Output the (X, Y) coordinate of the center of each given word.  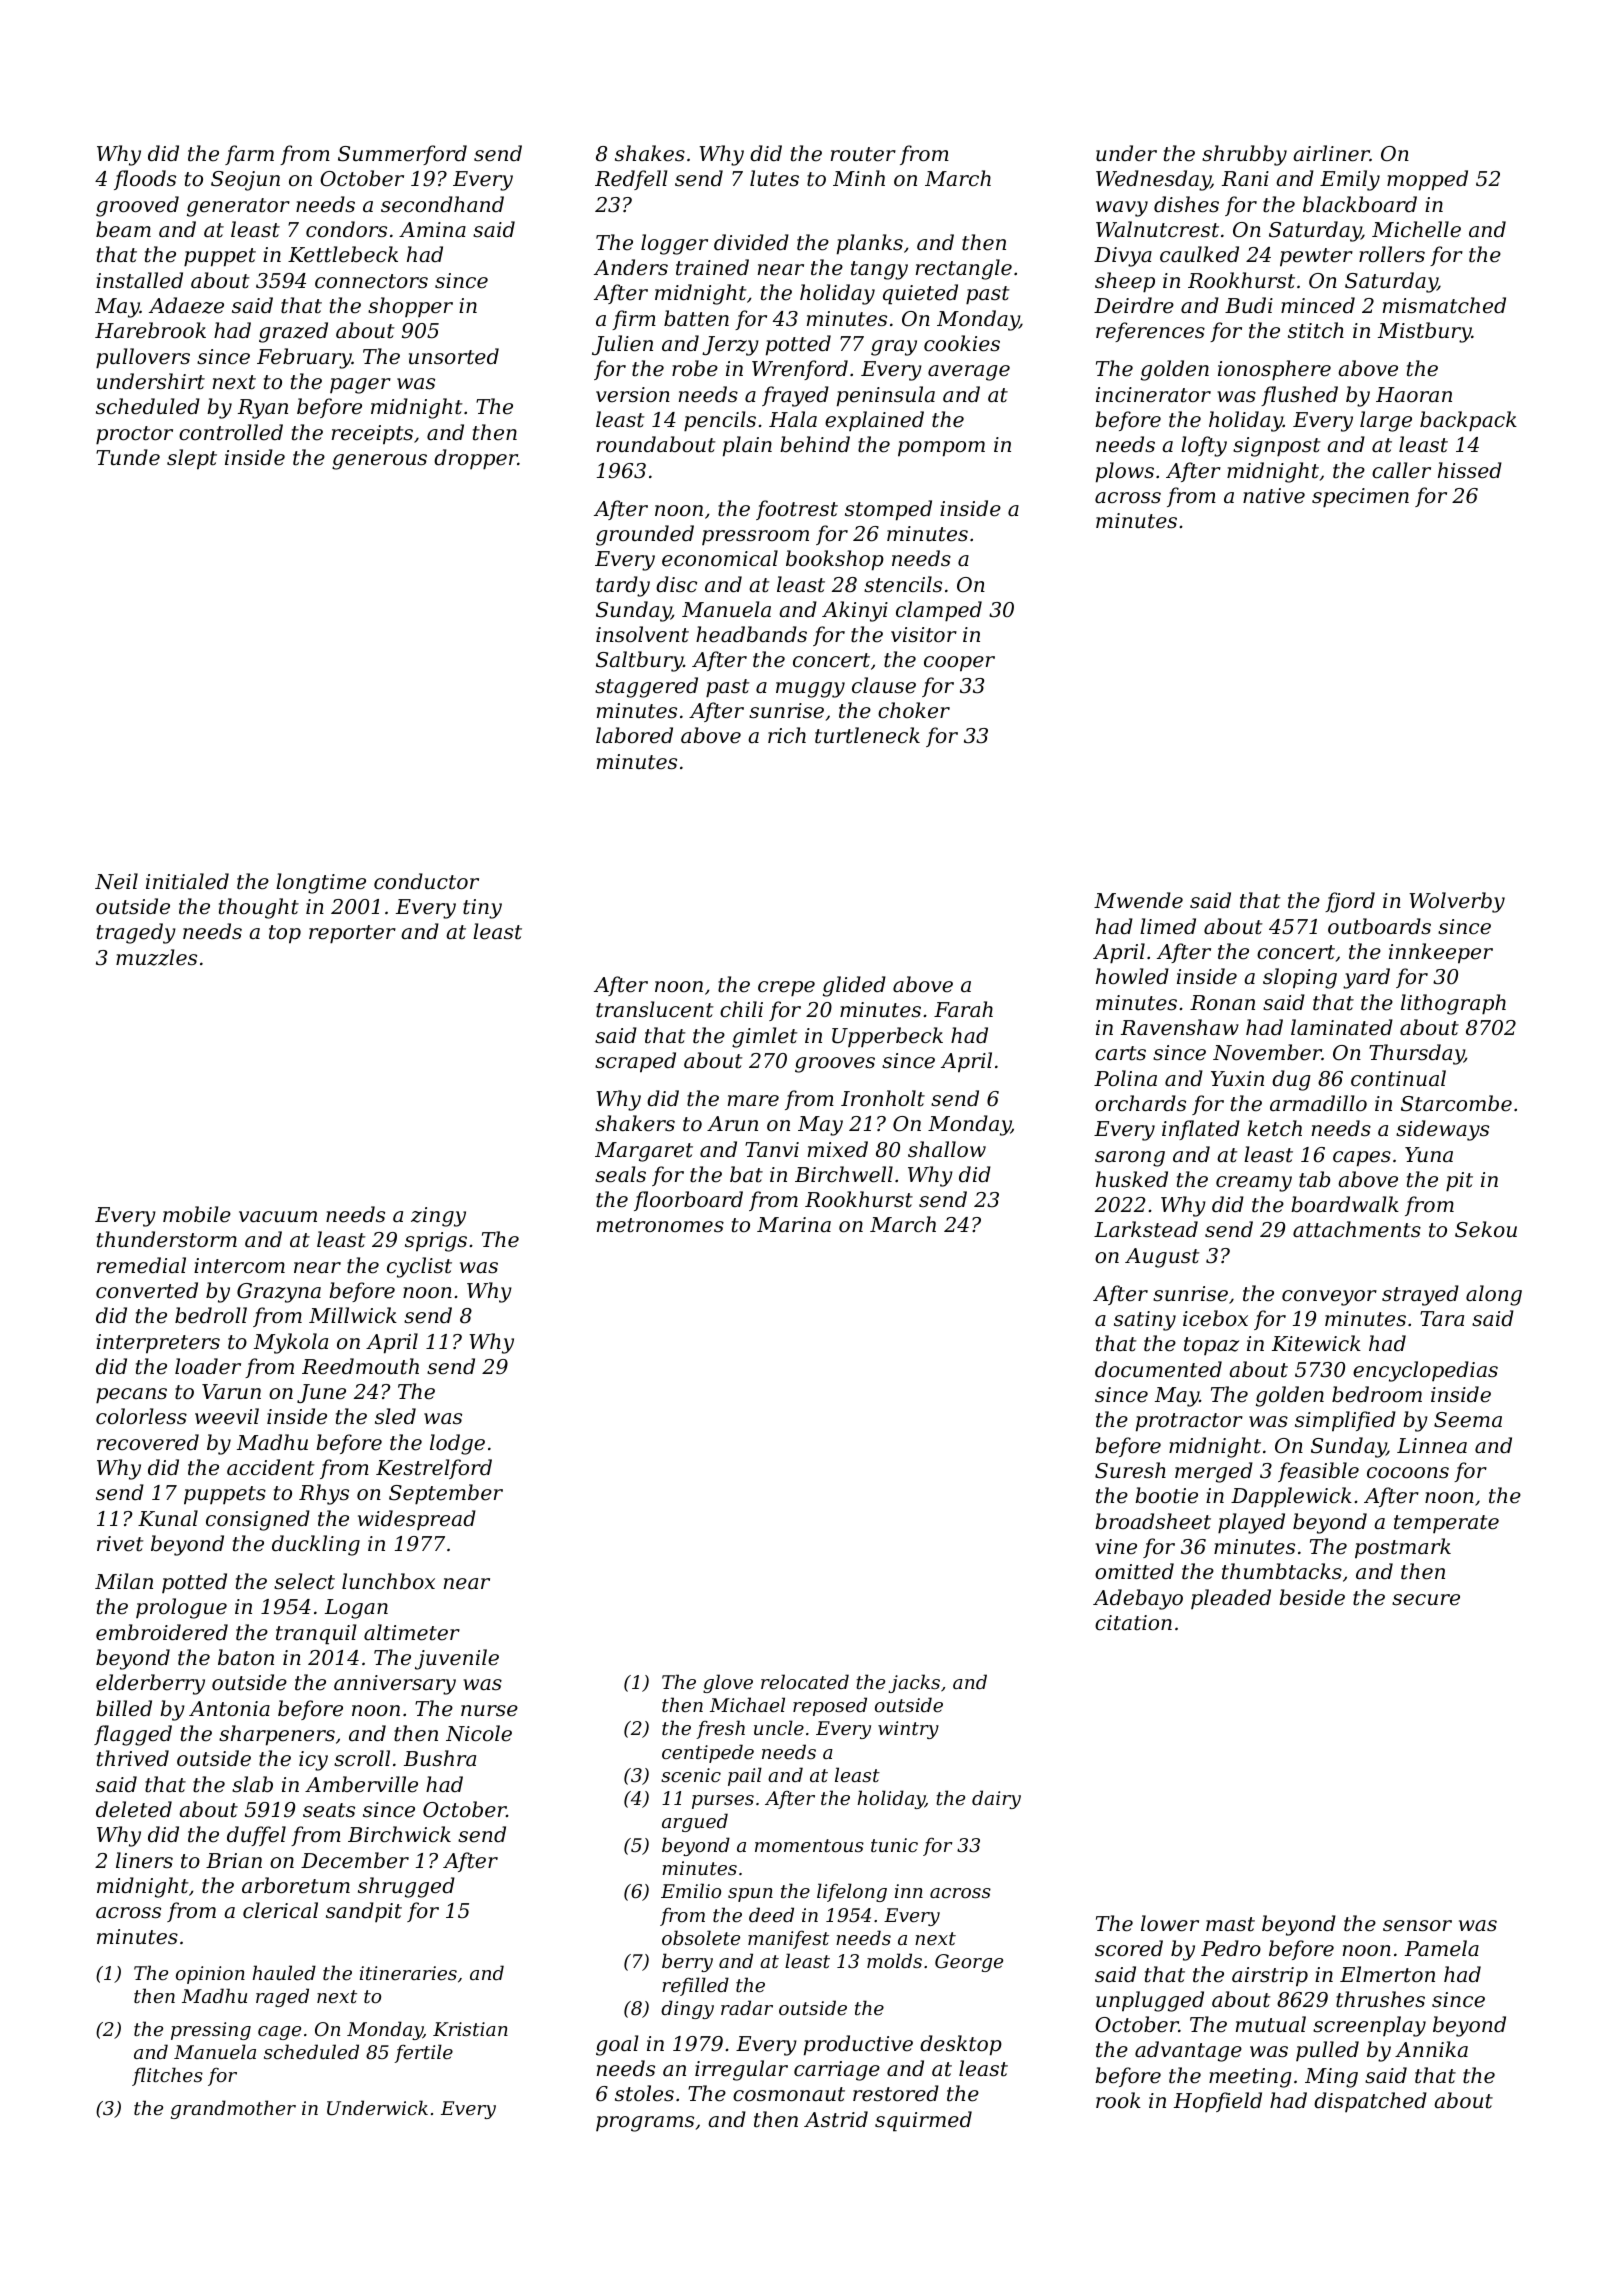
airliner (1331, 153)
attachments (1357, 1229)
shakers (635, 1123)
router (863, 154)
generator (238, 207)
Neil (116, 881)
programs (645, 2124)
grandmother (233, 2109)
